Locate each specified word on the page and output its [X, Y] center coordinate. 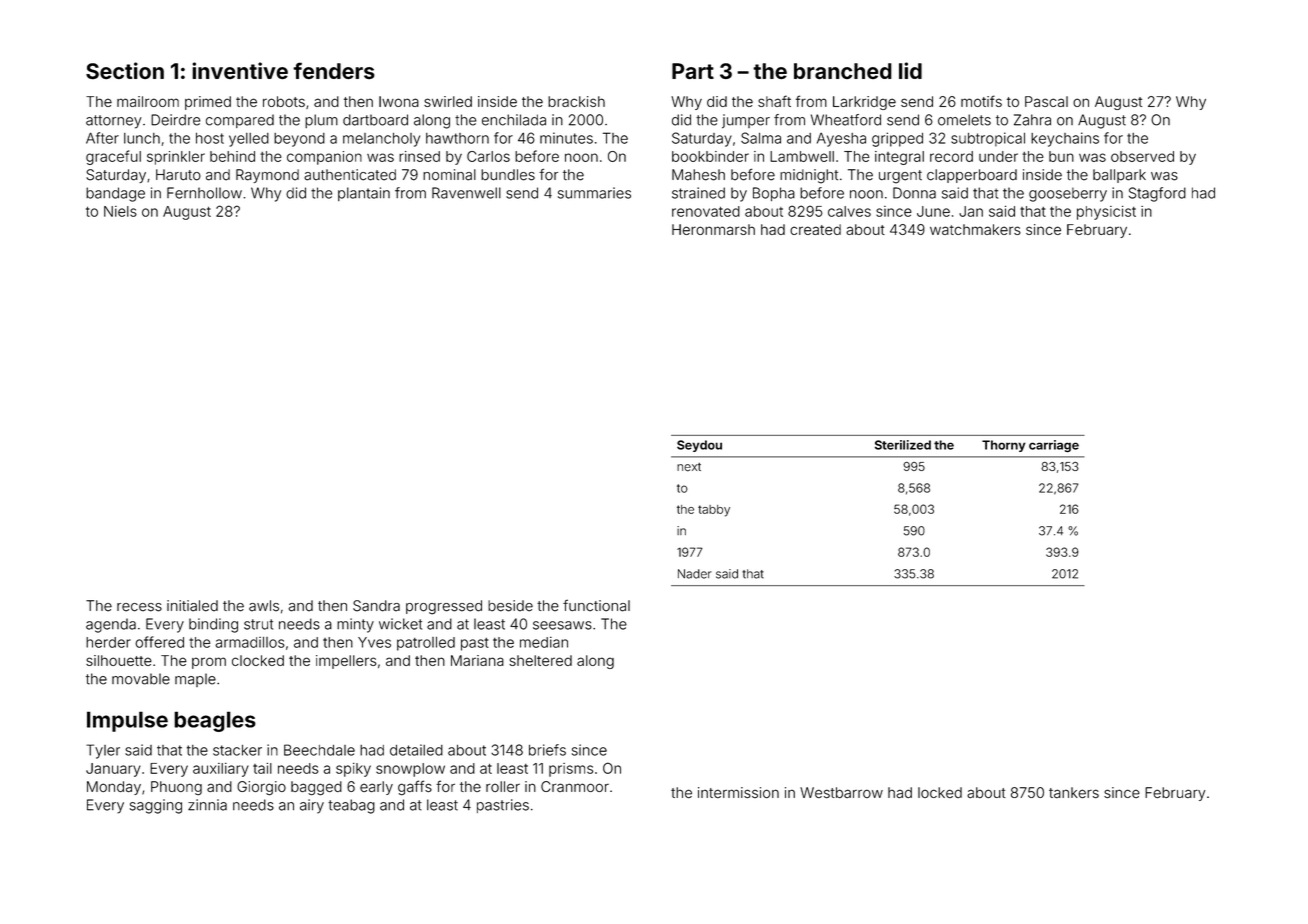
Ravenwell [466, 193]
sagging [156, 806]
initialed [192, 606]
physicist [1106, 213]
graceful [113, 157]
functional [596, 605]
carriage [1054, 446]
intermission [738, 792]
